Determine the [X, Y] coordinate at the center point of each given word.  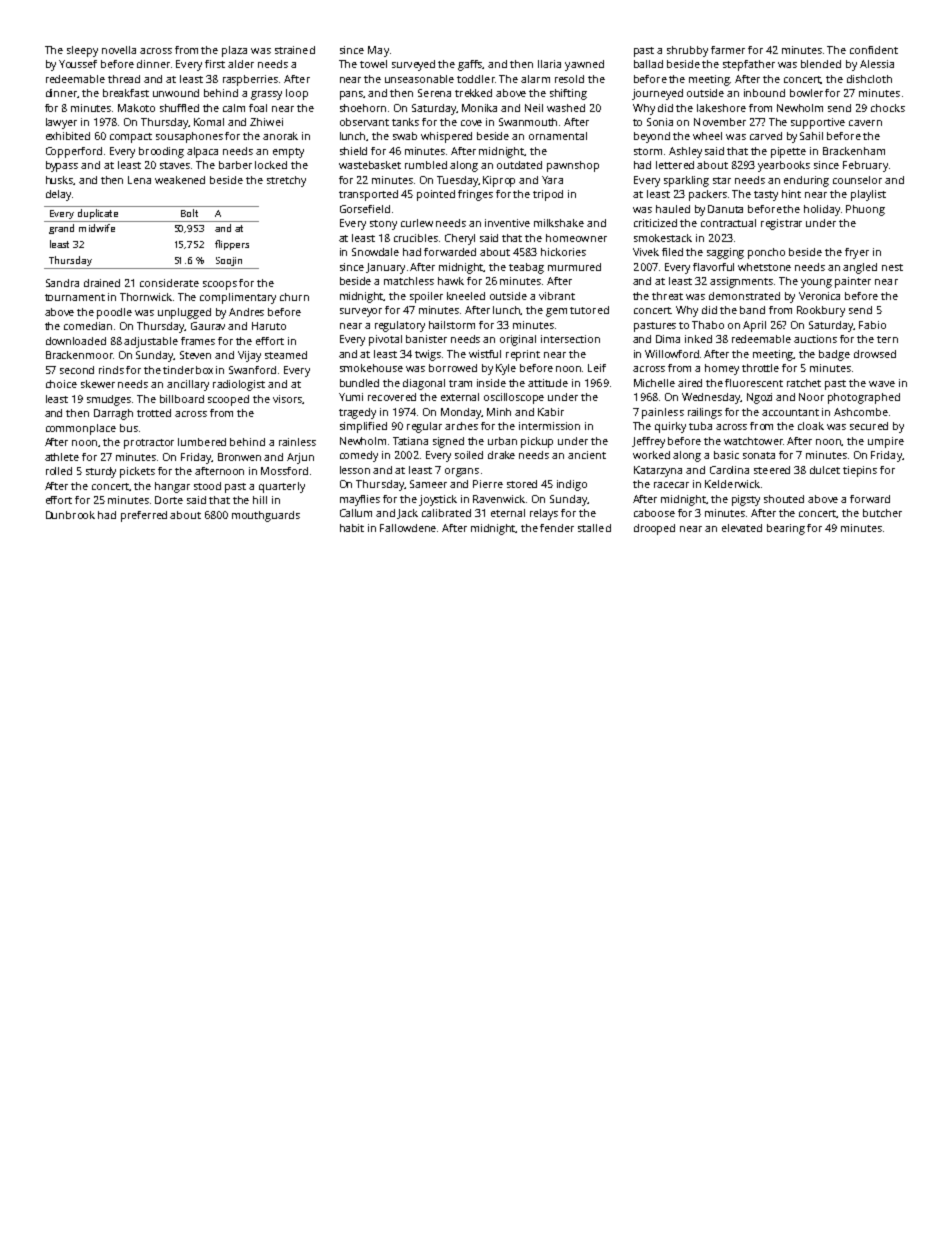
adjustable [151, 342]
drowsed [875, 354]
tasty [766, 196]
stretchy [286, 181]
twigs [428, 355]
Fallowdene [409, 528]
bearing [786, 529]
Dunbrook [70, 515]
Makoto [136, 108]
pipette [788, 152]
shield [353, 151]
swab [405, 136]
